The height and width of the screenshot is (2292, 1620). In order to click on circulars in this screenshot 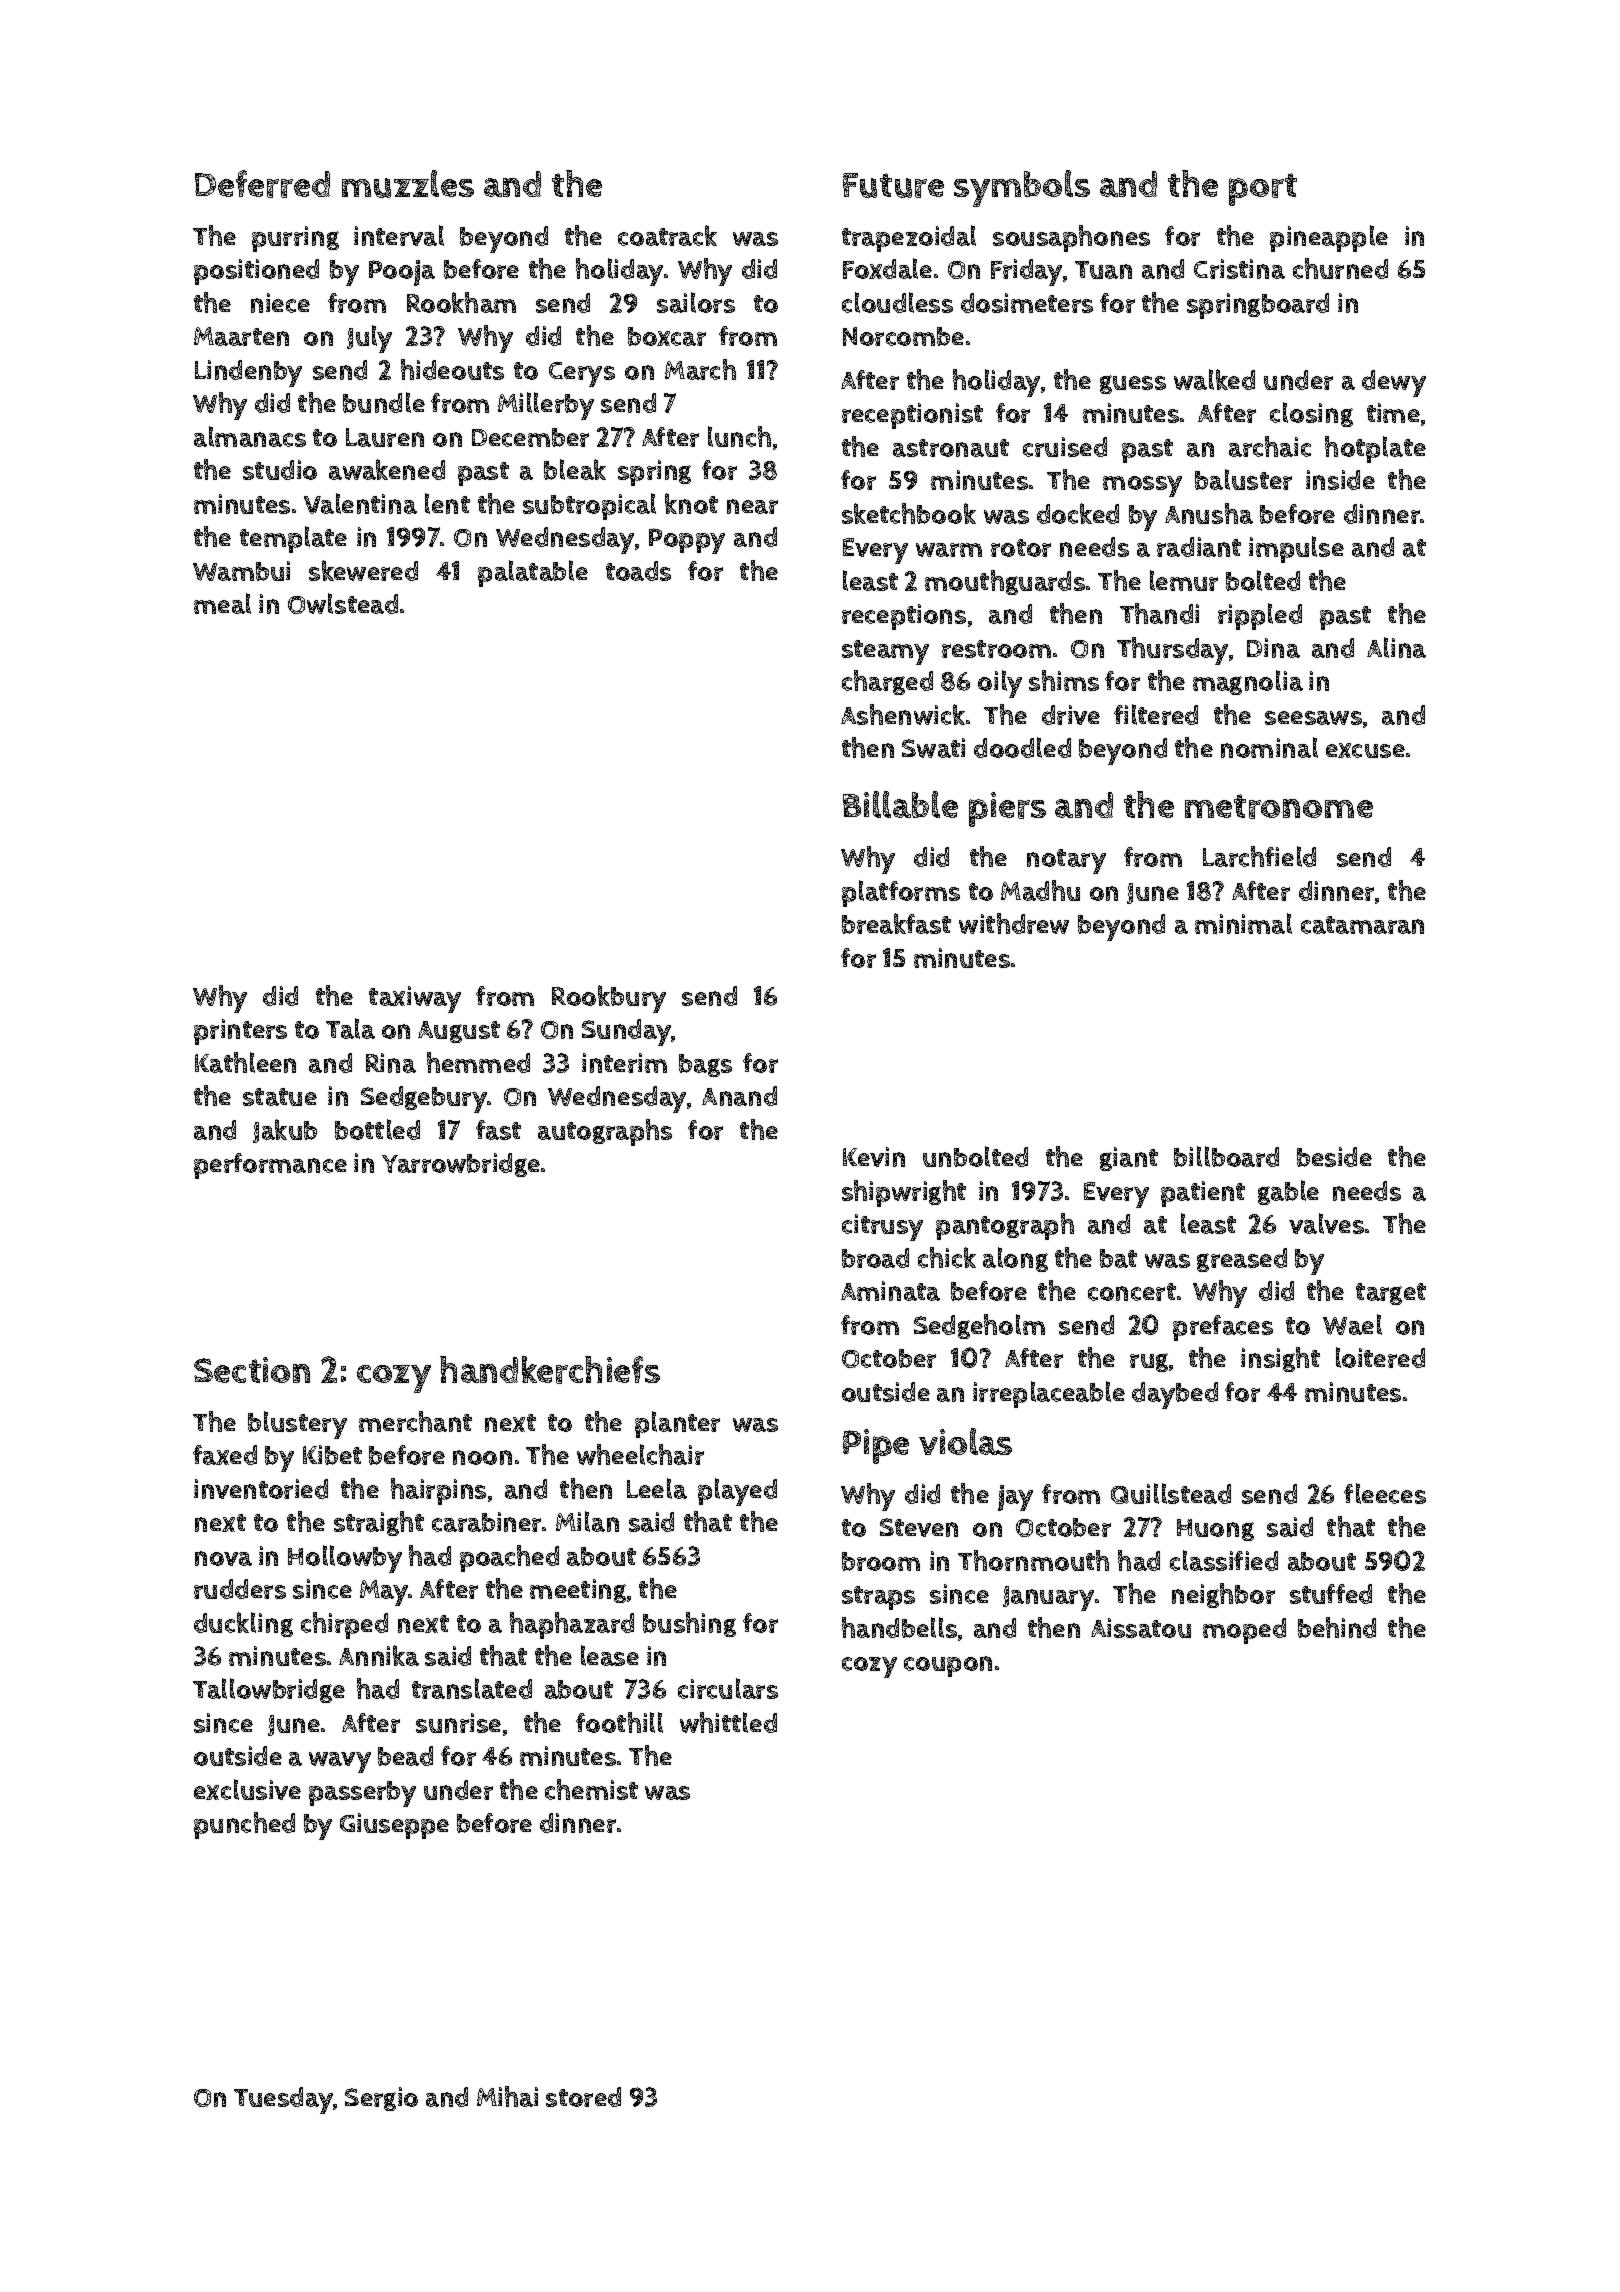, I will do `click(728, 1688)`.
